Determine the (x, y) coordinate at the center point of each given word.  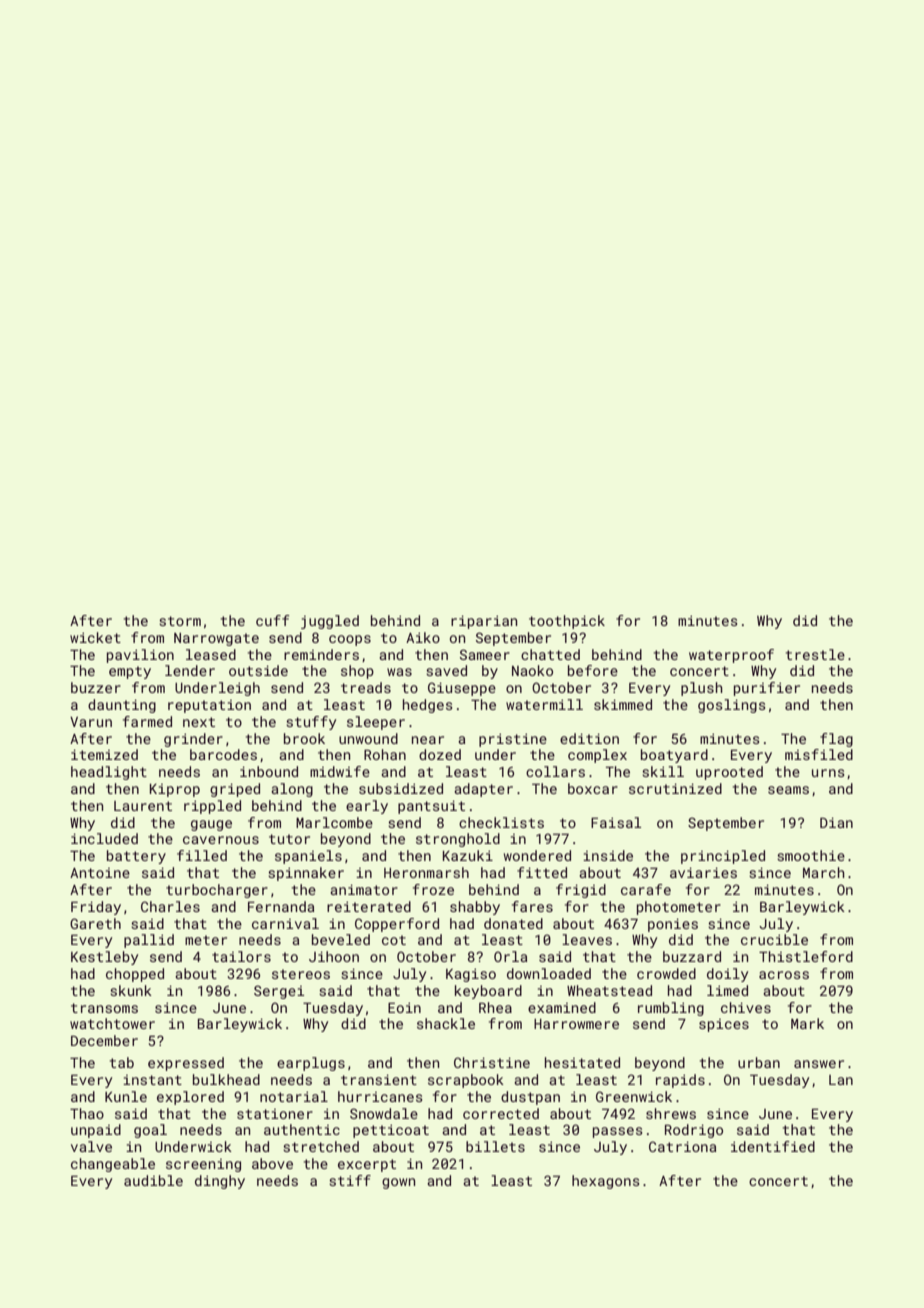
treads (366, 687)
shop (357, 672)
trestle (815, 654)
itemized (104, 754)
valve (91, 1146)
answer (819, 1064)
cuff (273, 620)
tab (122, 1062)
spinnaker (306, 874)
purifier (767, 689)
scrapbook (466, 1081)
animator (364, 889)
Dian (836, 822)
